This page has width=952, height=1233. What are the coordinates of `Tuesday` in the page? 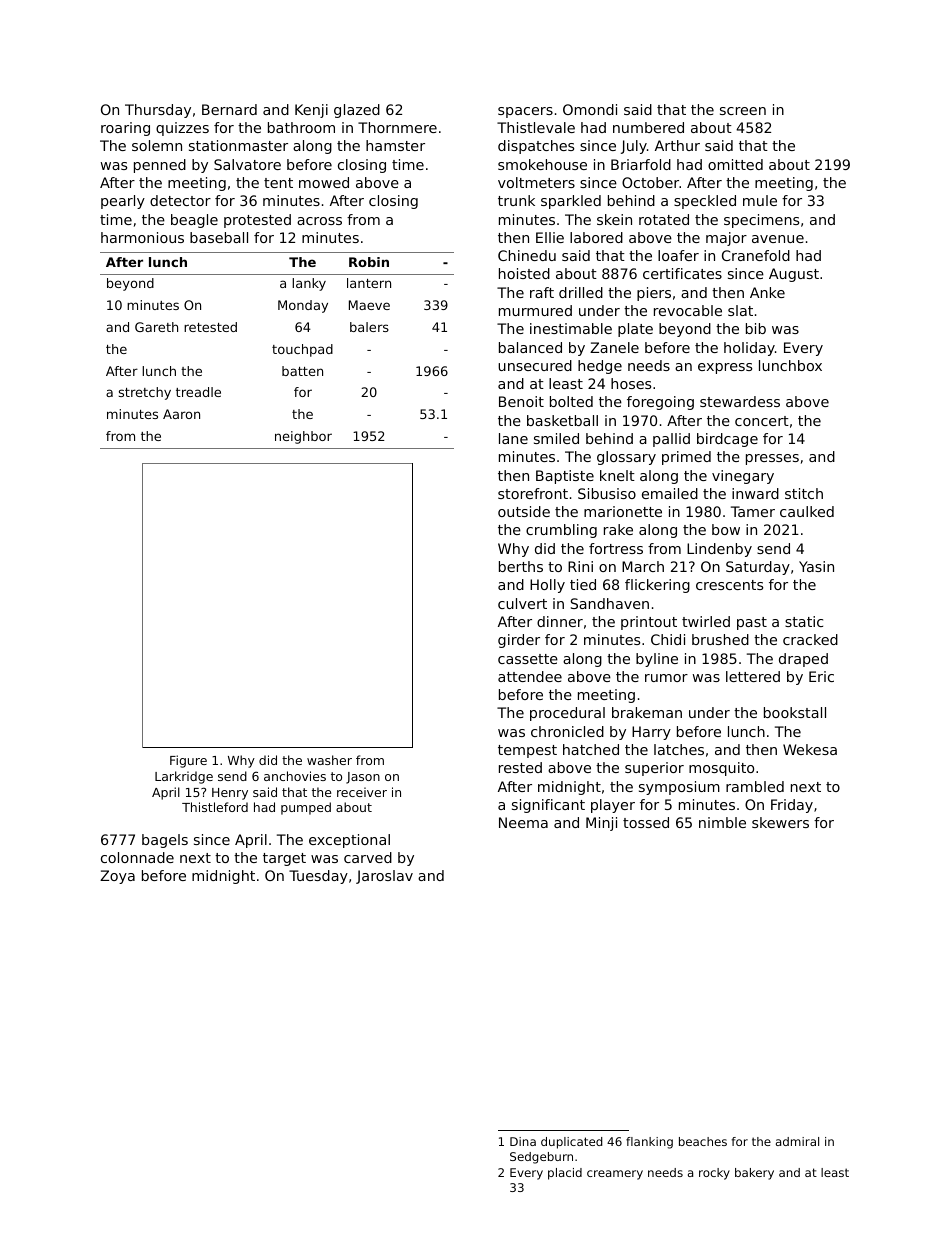 It's located at (318, 877).
